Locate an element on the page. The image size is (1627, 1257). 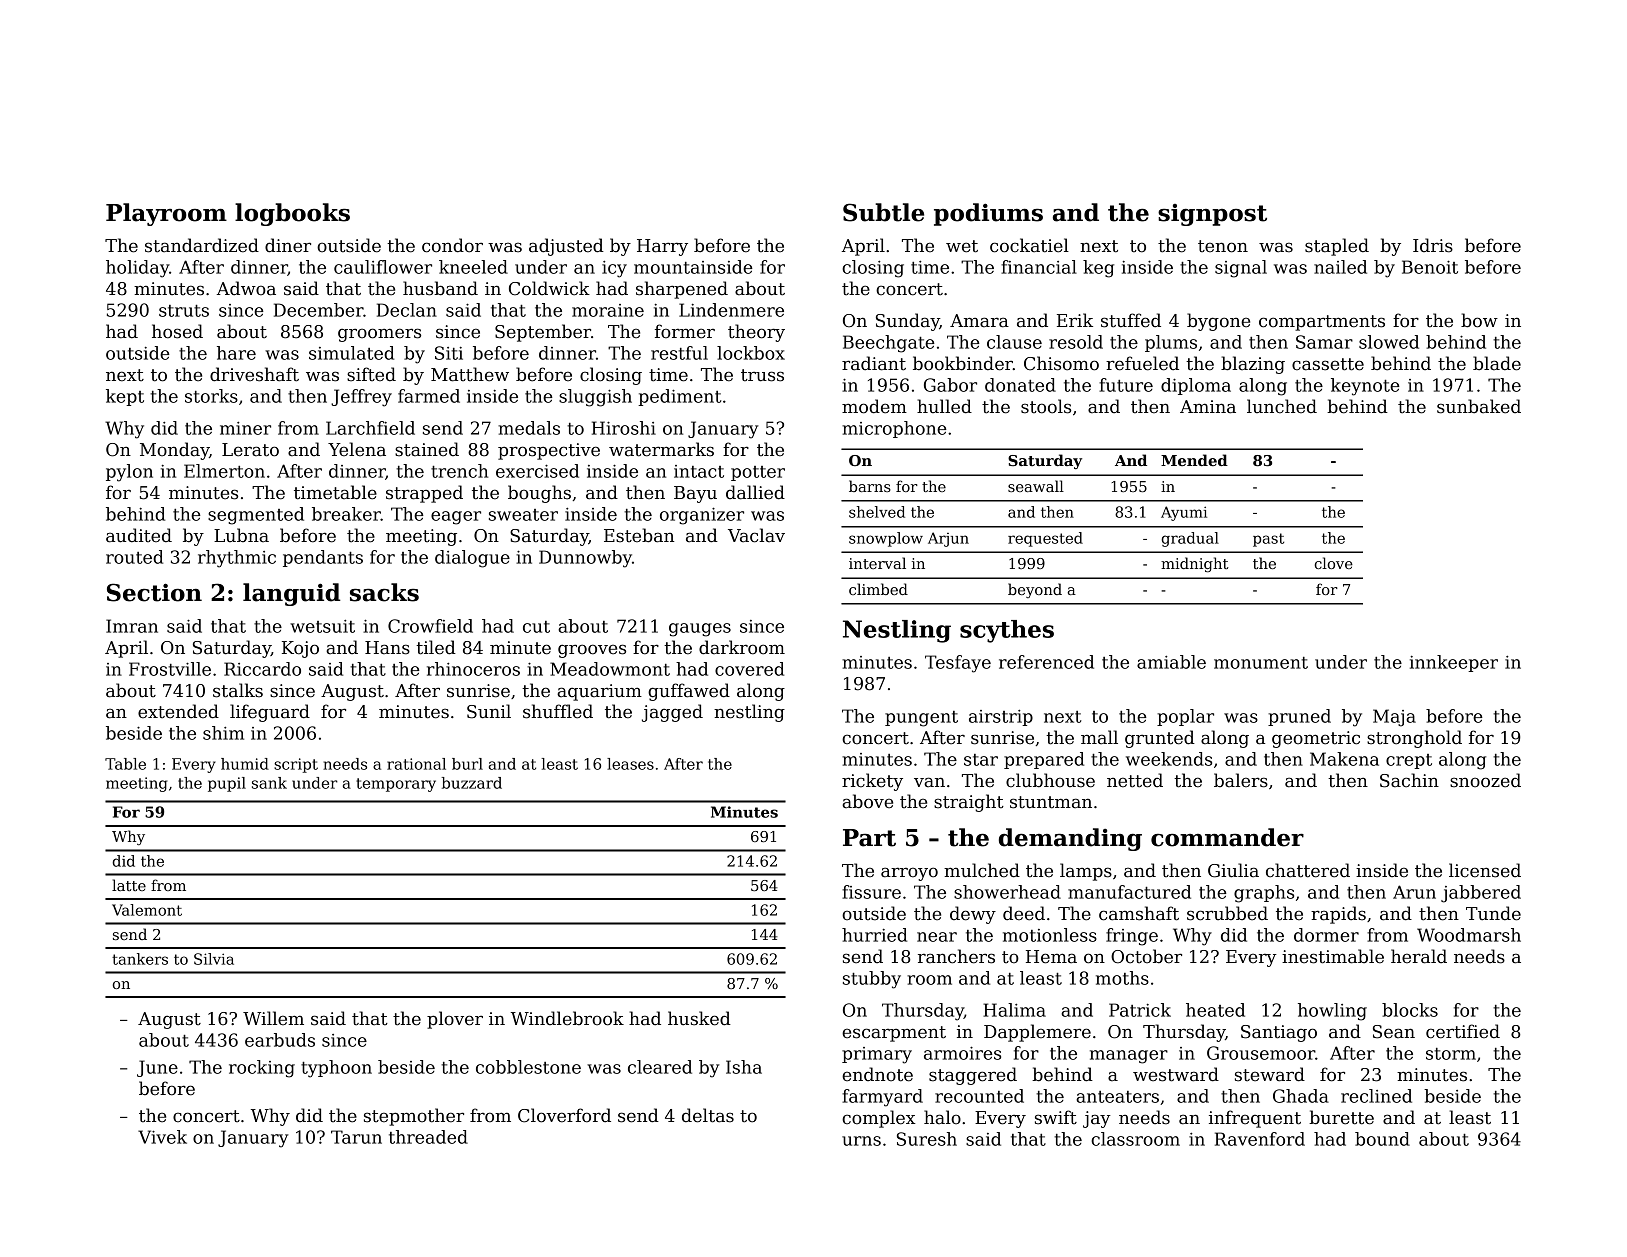
latte is located at coordinates (129, 885).
